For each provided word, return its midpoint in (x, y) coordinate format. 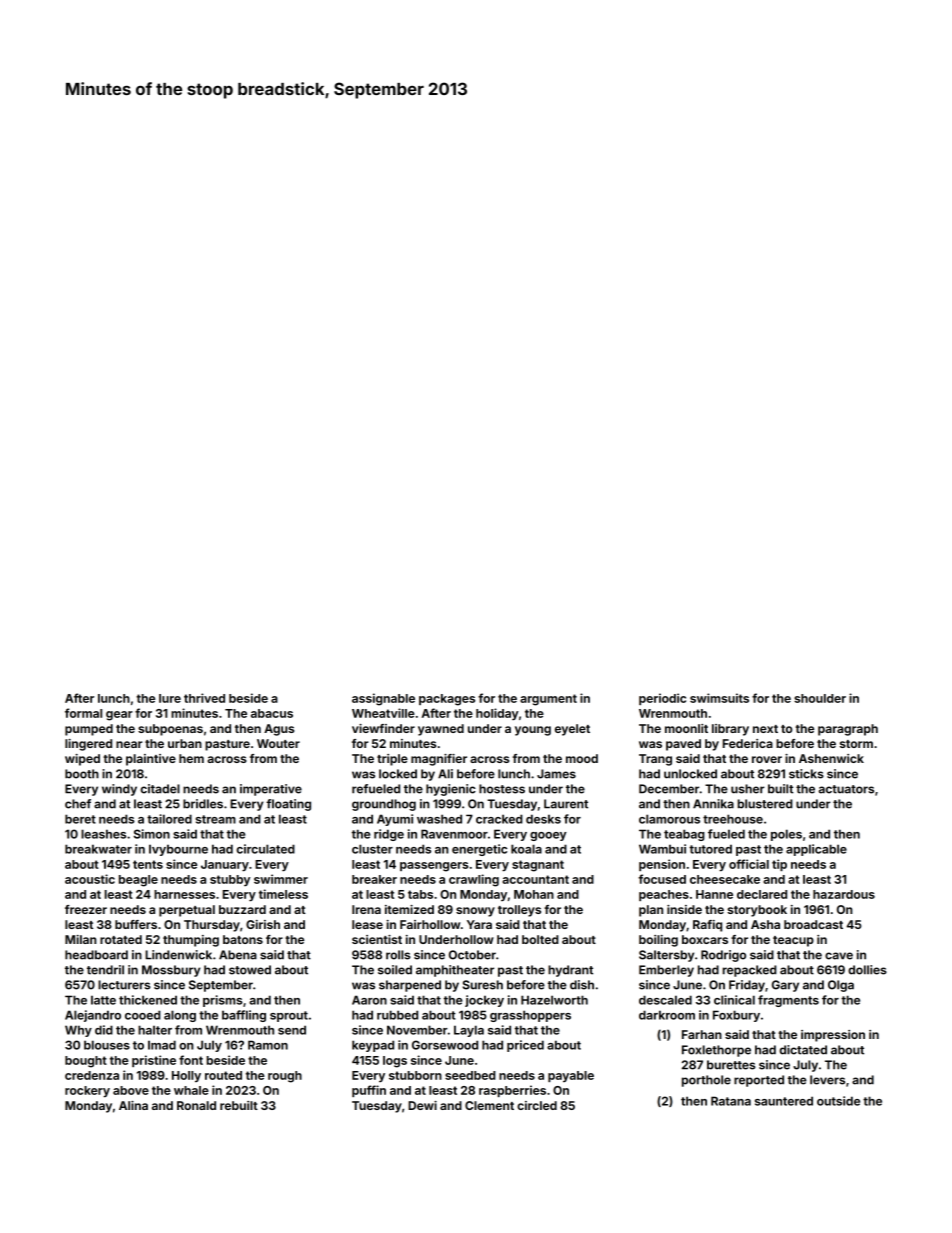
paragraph (848, 730)
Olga (841, 986)
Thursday (212, 926)
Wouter (278, 743)
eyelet (572, 730)
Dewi (422, 1105)
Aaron (369, 1000)
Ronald (196, 1105)
